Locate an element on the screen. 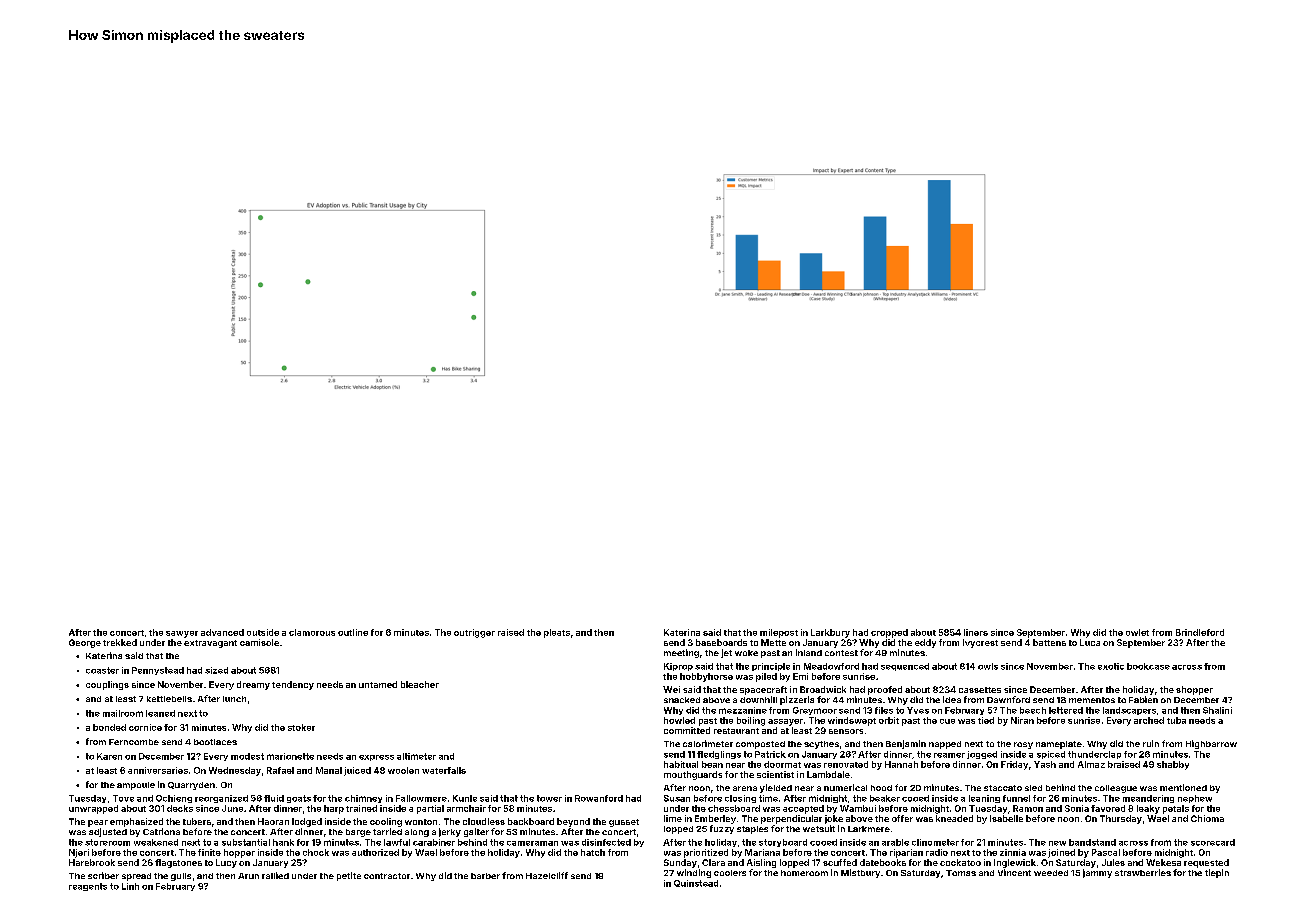 The width and height of the screenshot is (1308, 924). closing is located at coordinates (740, 799).
